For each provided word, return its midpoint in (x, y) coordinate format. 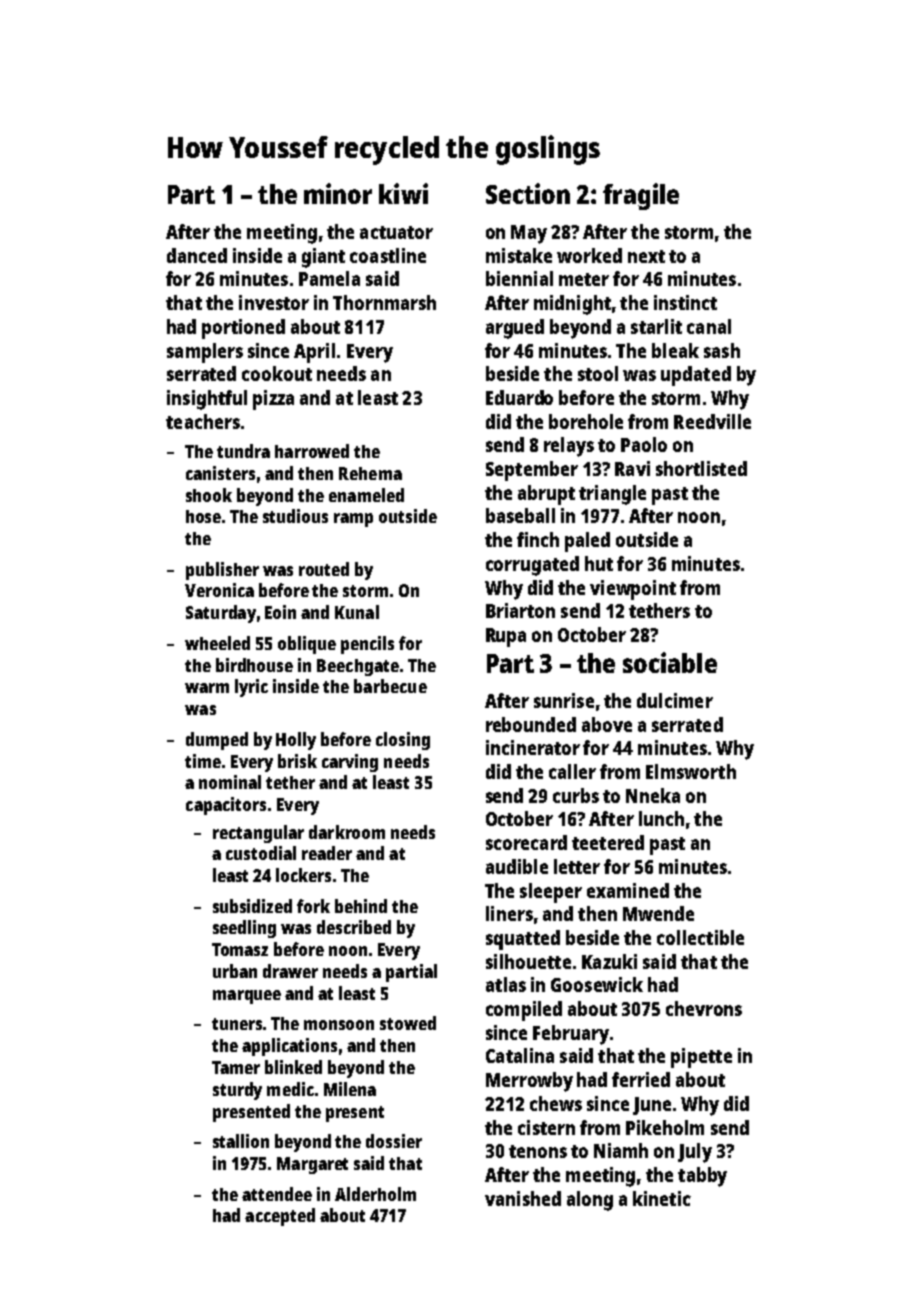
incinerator (533, 747)
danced (197, 255)
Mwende (658, 913)
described (354, 927)
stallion (241, 1141)
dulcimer (675, 700)
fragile (641, 196)
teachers (203, 421)
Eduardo (519, 397)
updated (696, 376)
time (203, 761)
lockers (303, 875)
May (529, 234)
